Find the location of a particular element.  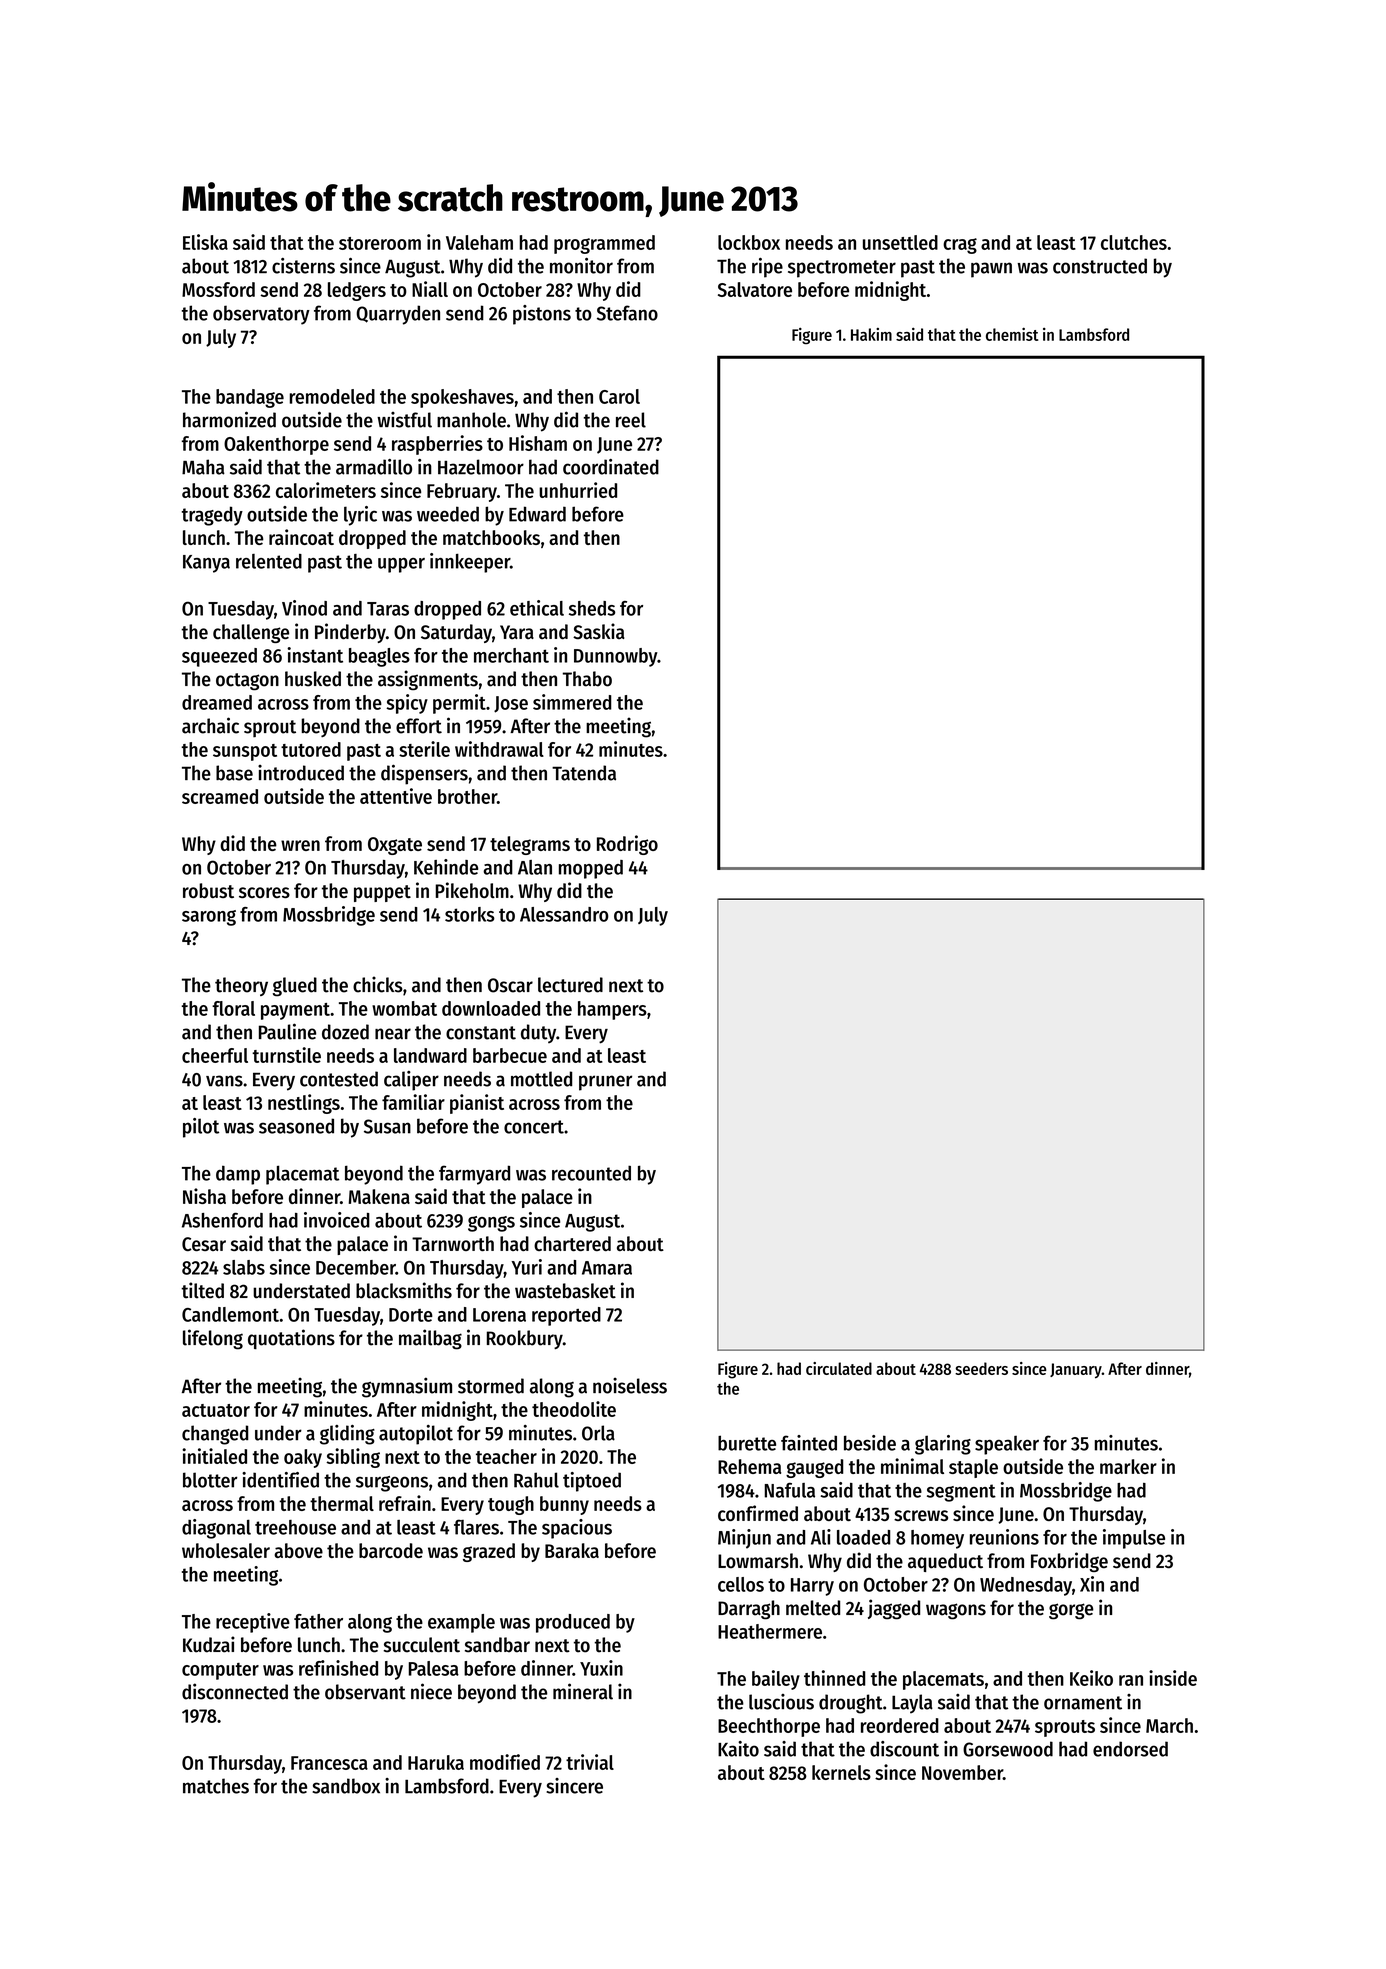

mottled is located at coordinates (541, 1079).
